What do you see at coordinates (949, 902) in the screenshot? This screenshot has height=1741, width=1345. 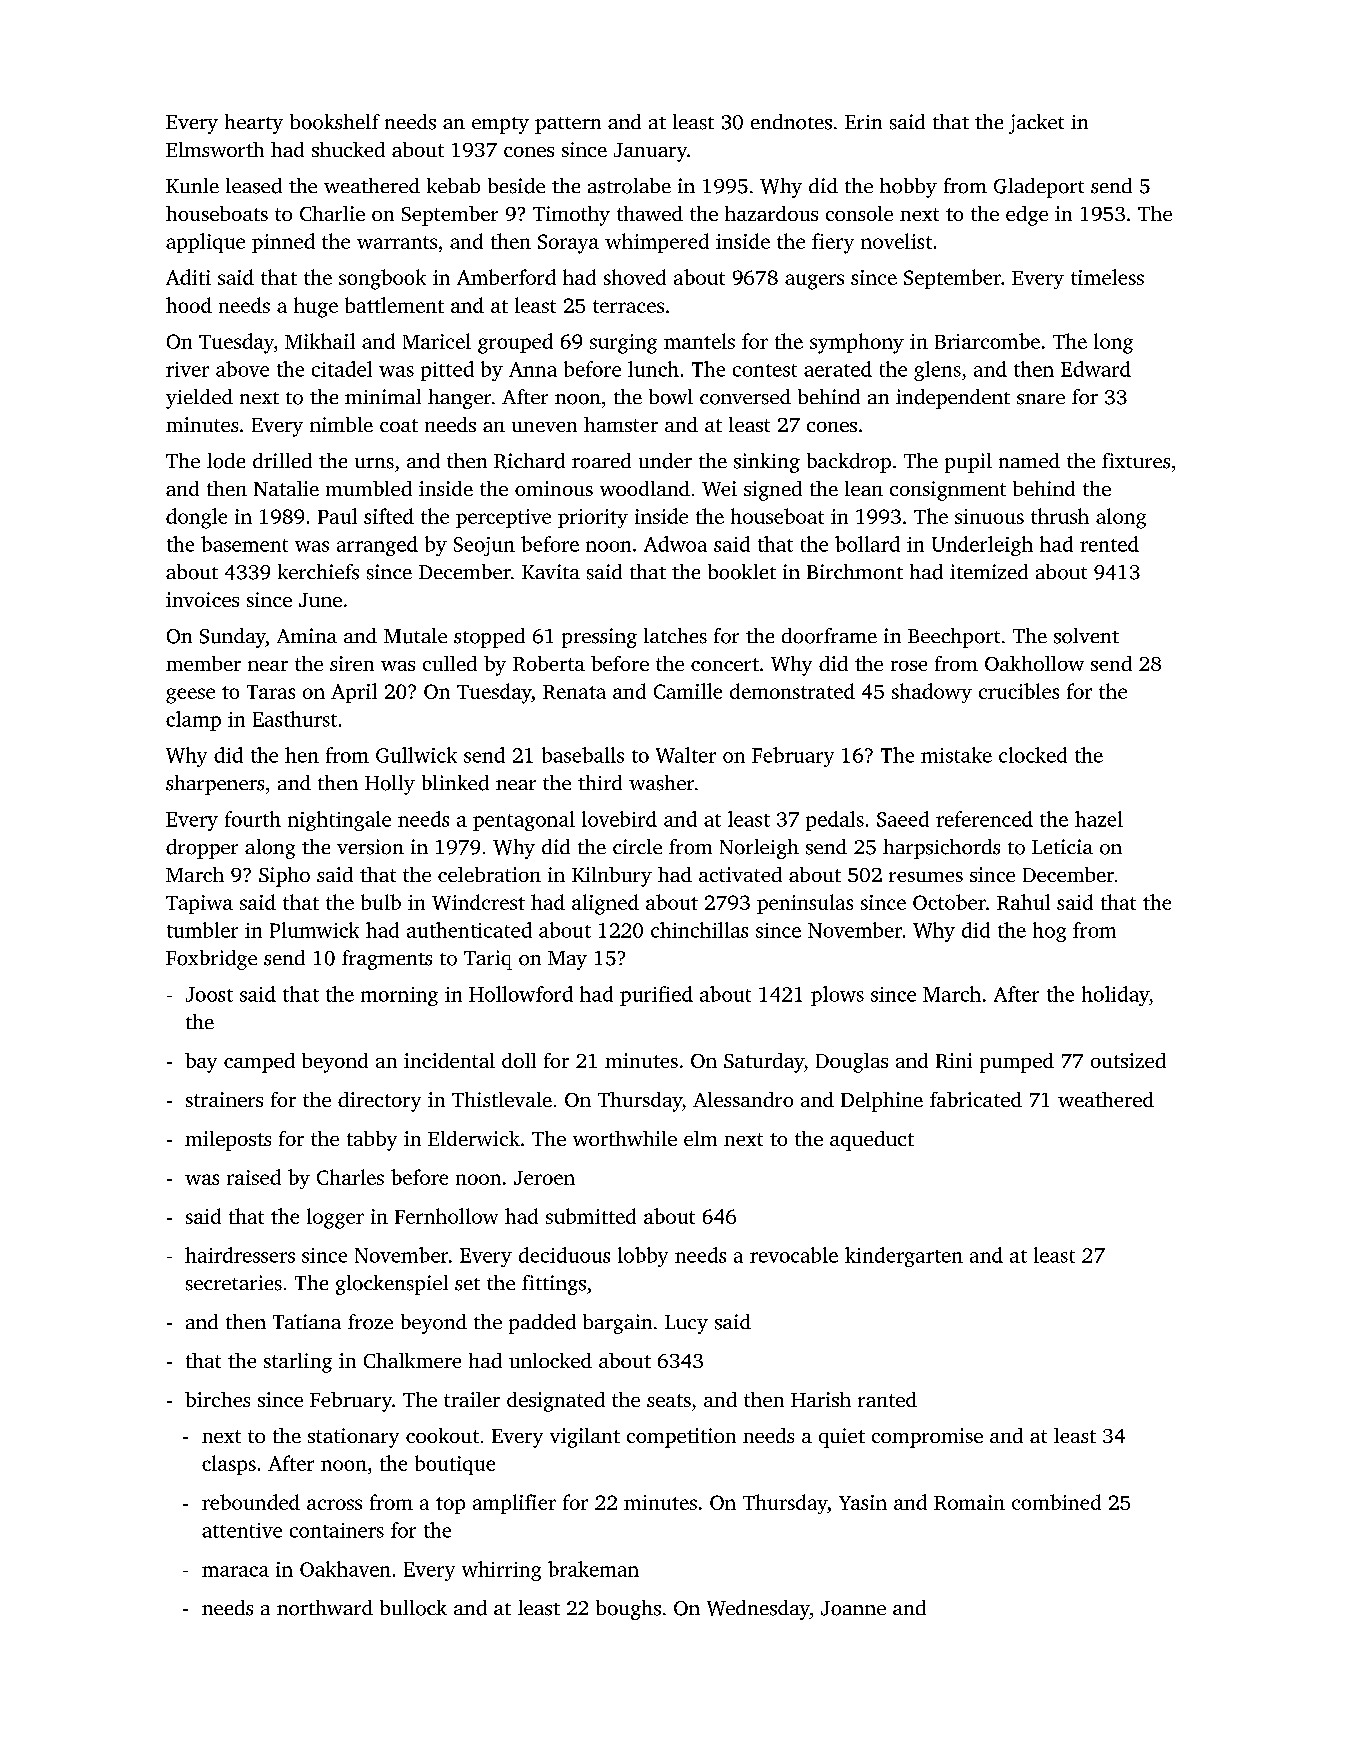 I see `October` at bounding box center [949, 902].
